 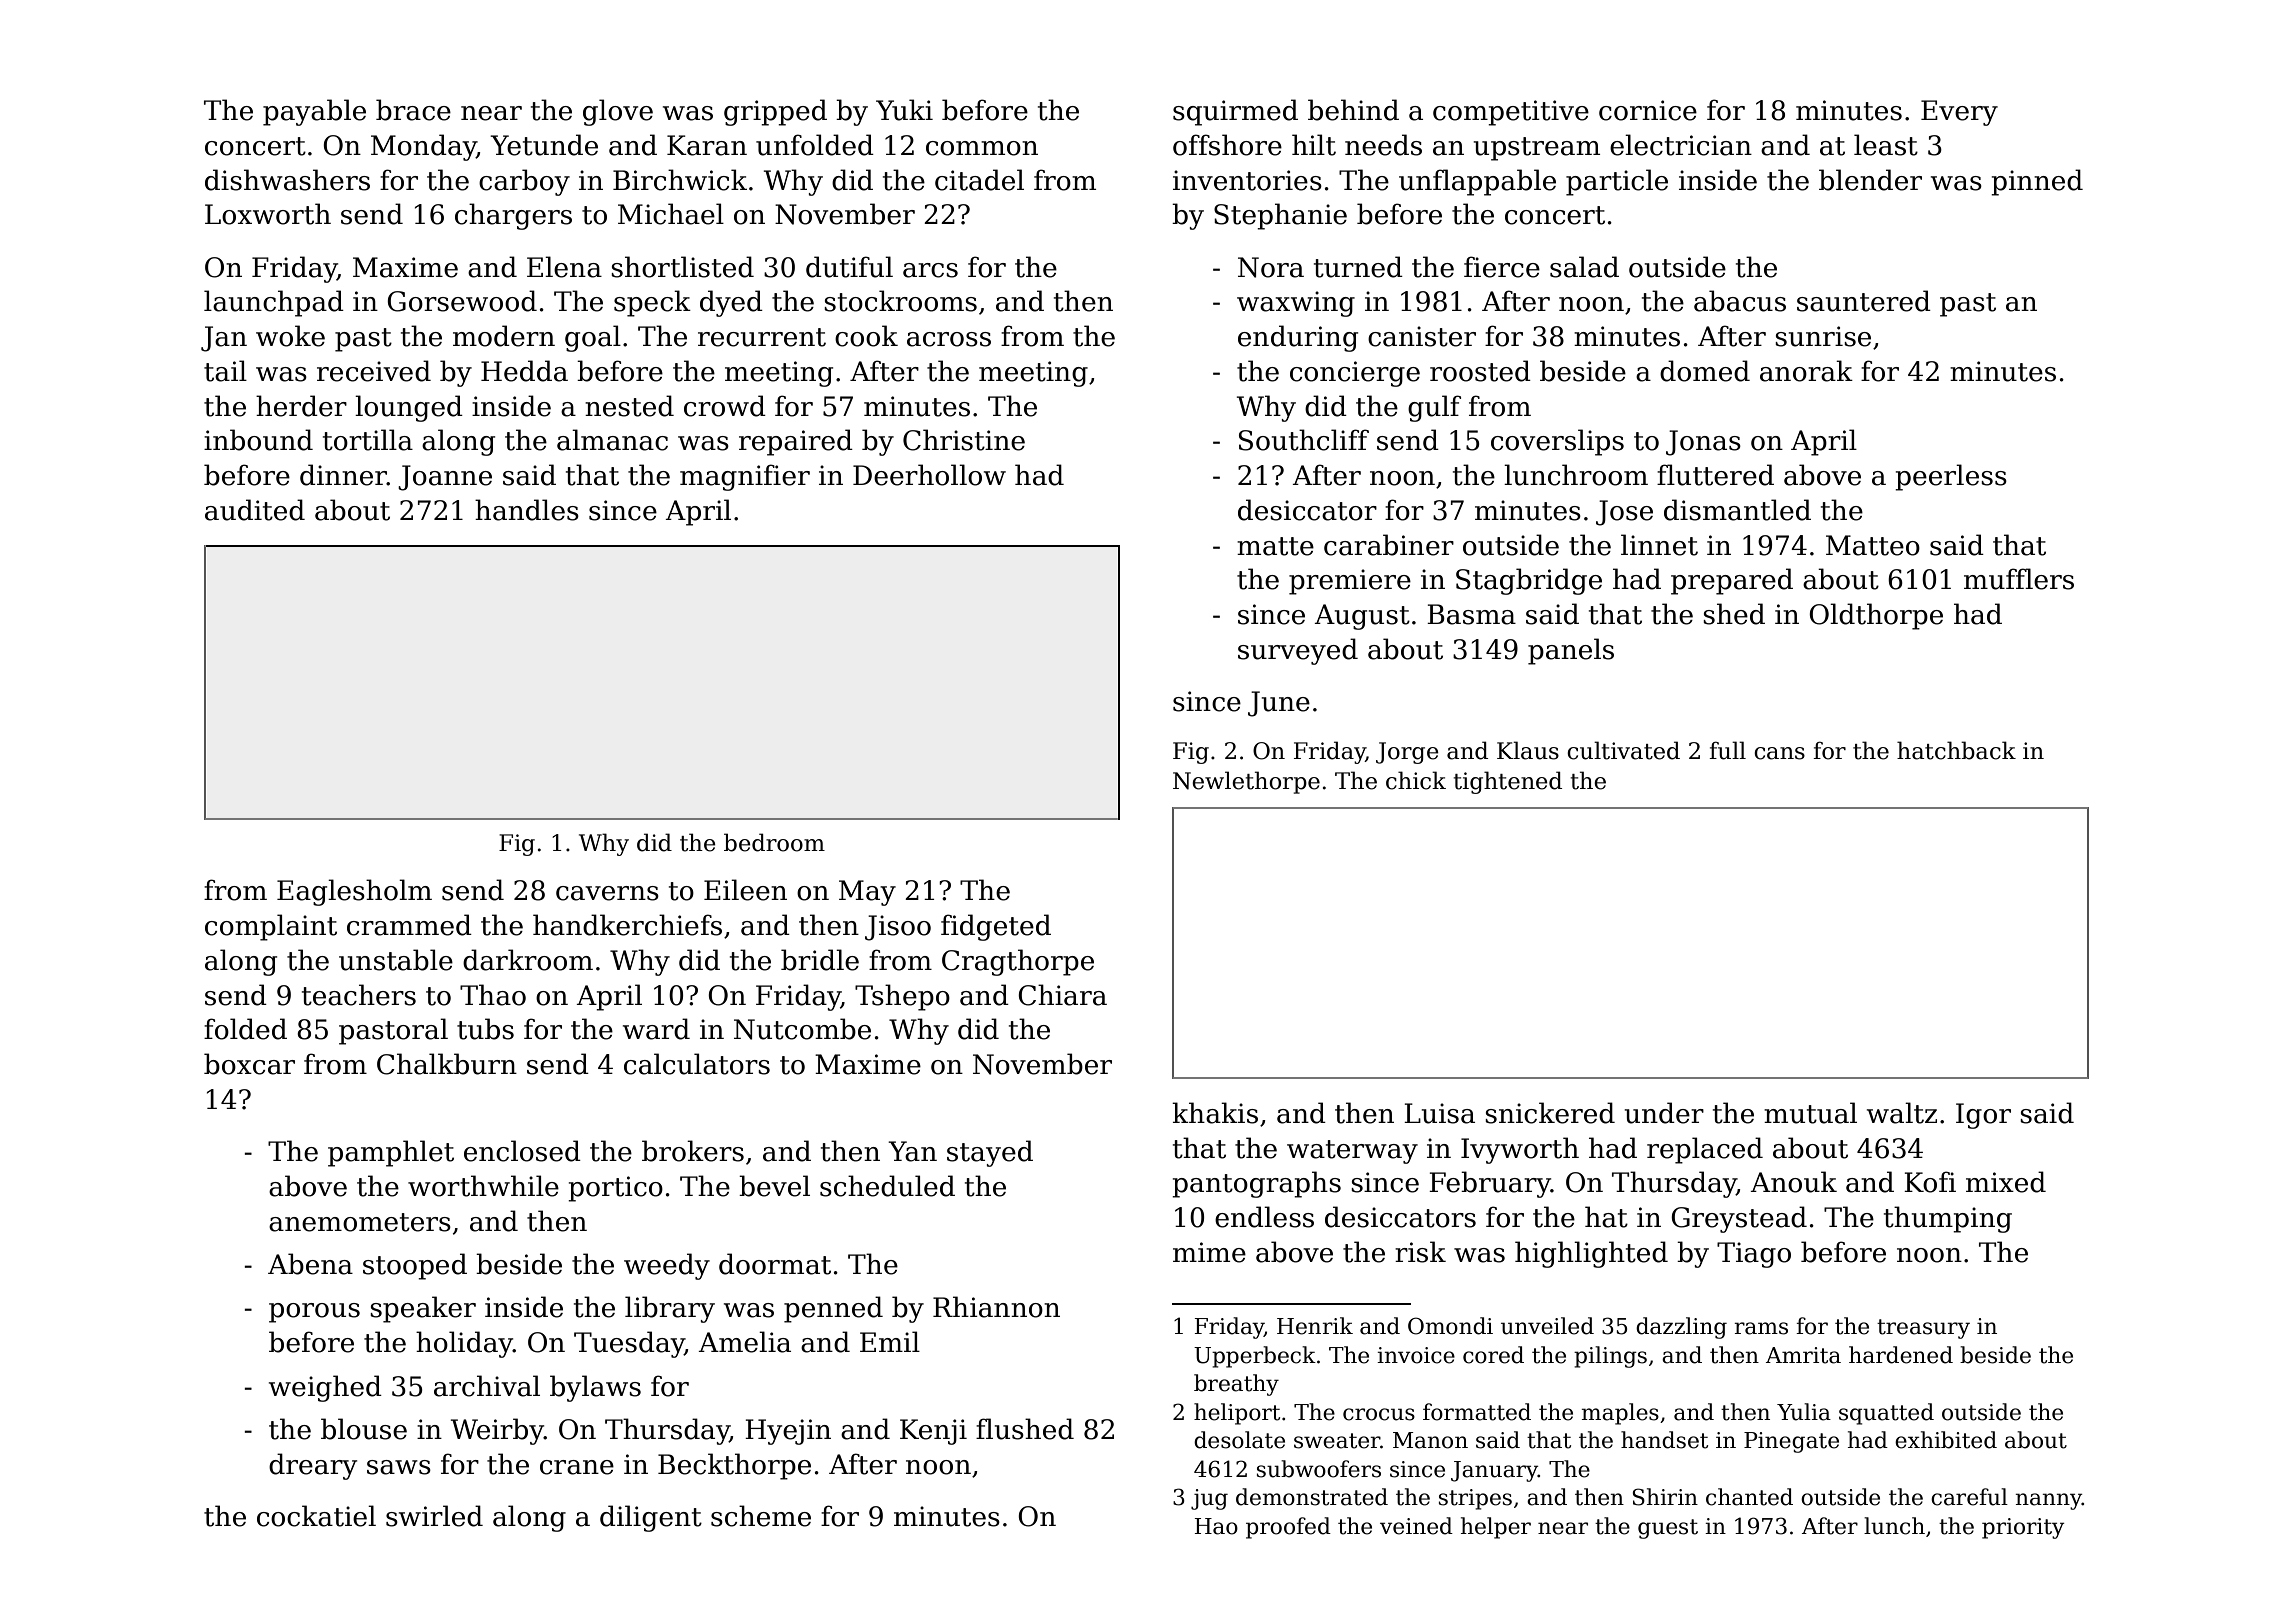 I want to click on Yuki, so click(x=904, y=110).
